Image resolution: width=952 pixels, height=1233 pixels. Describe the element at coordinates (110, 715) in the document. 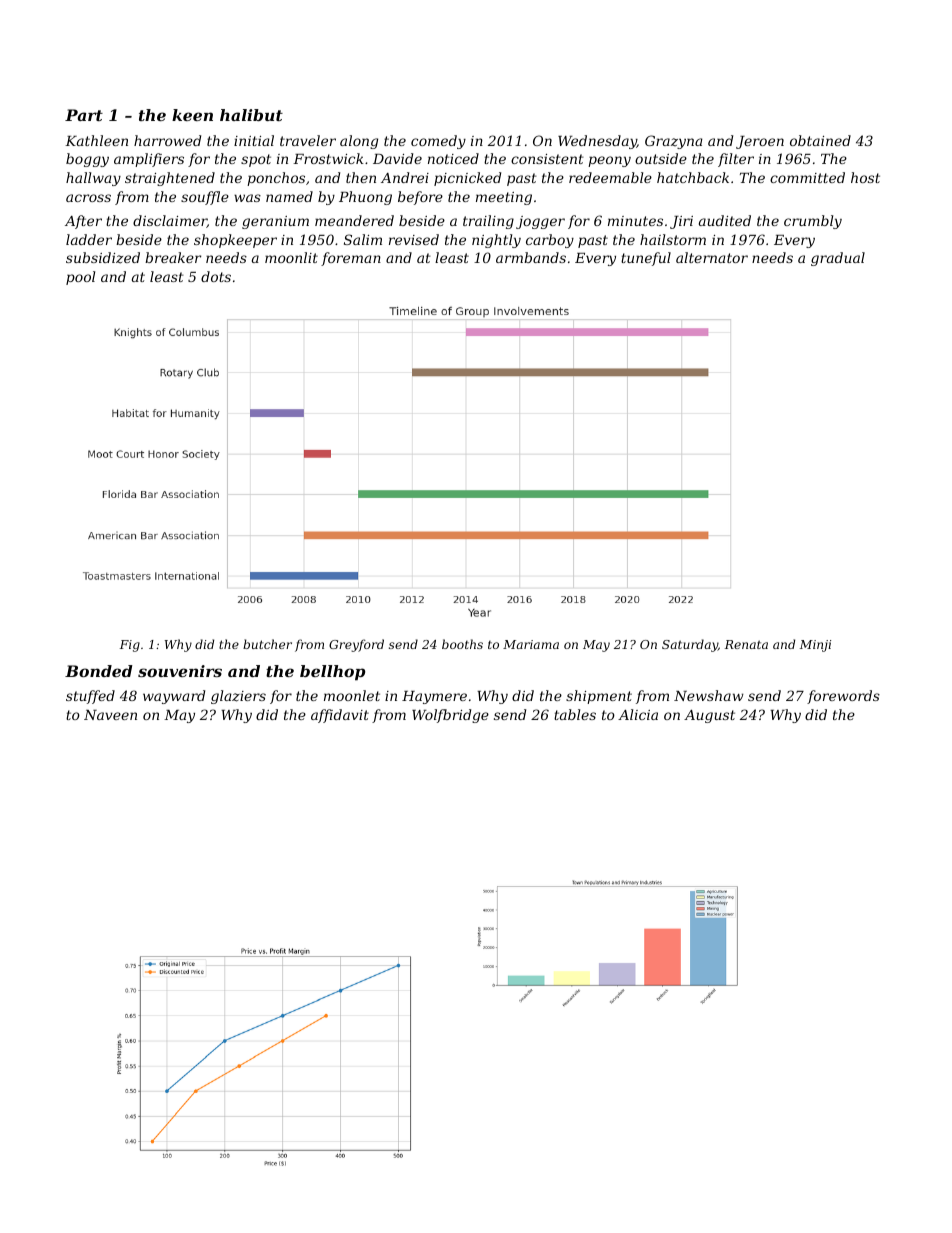

I see `Naveen` at that location.
